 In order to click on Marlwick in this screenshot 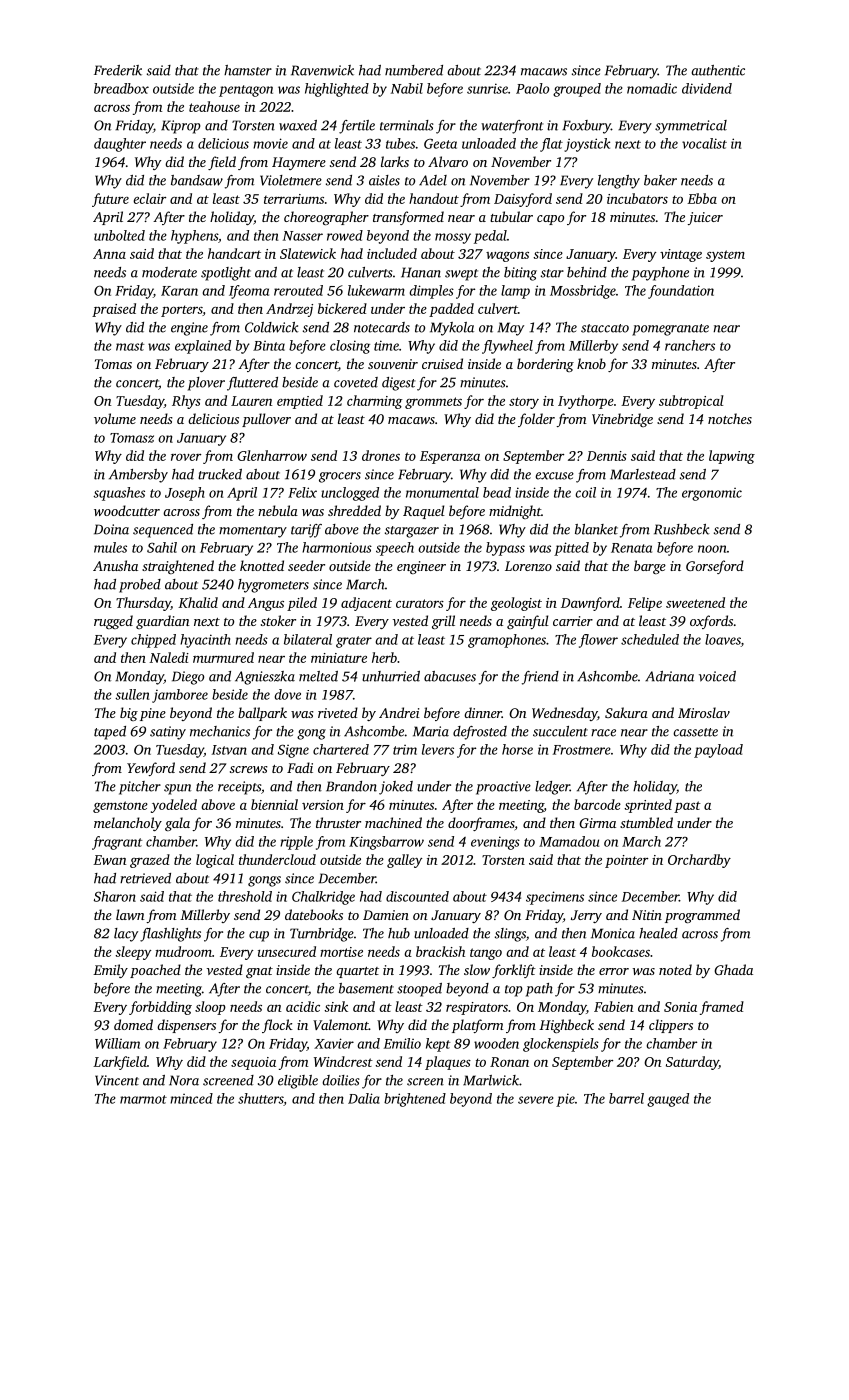, I will do `click(491, 1080)`.
